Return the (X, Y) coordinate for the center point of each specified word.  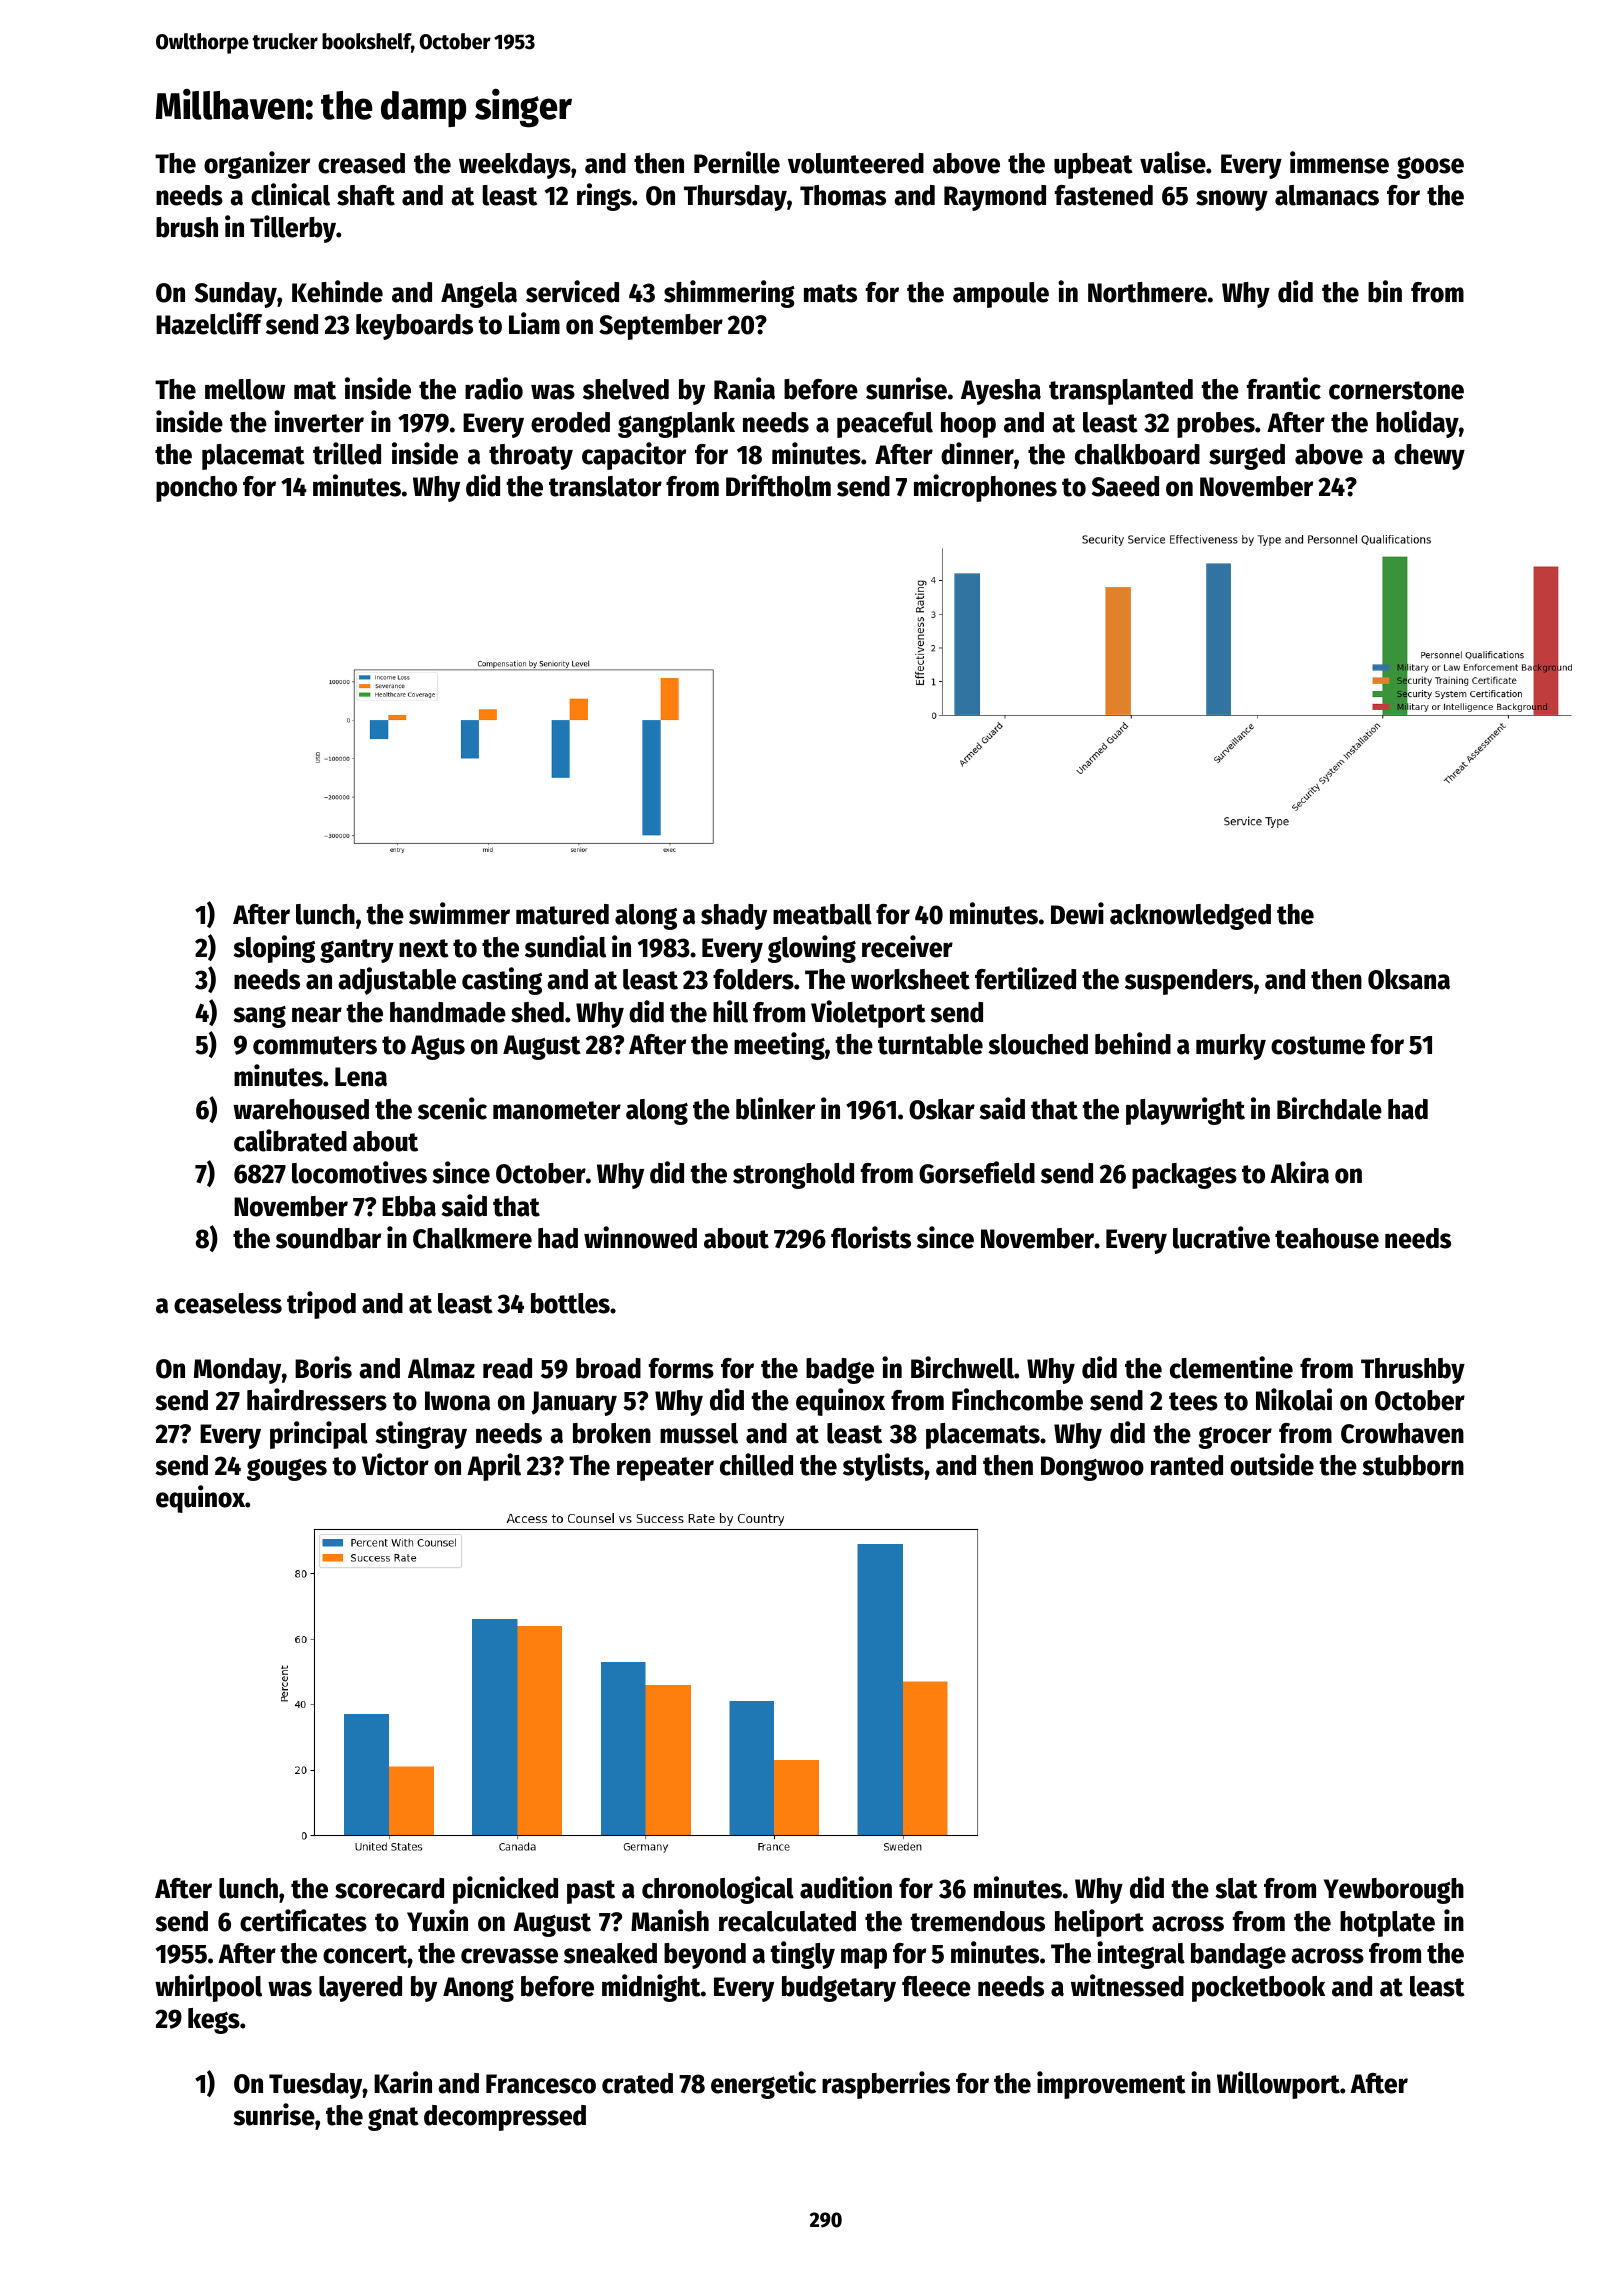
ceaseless (228, 1303)
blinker (775, 1108)
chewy (1429, 457)
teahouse (1327, 1238)
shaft (366, 195)
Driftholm (778, 485)
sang (259, 1017)
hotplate (1387, 1924)
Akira (1299, 1172)
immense (1339, 162)
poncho (196, 489)
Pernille (737, 162)
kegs (214, 2021)
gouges (287, 1470)
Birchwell (962, 1367)
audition (846, 1887)
